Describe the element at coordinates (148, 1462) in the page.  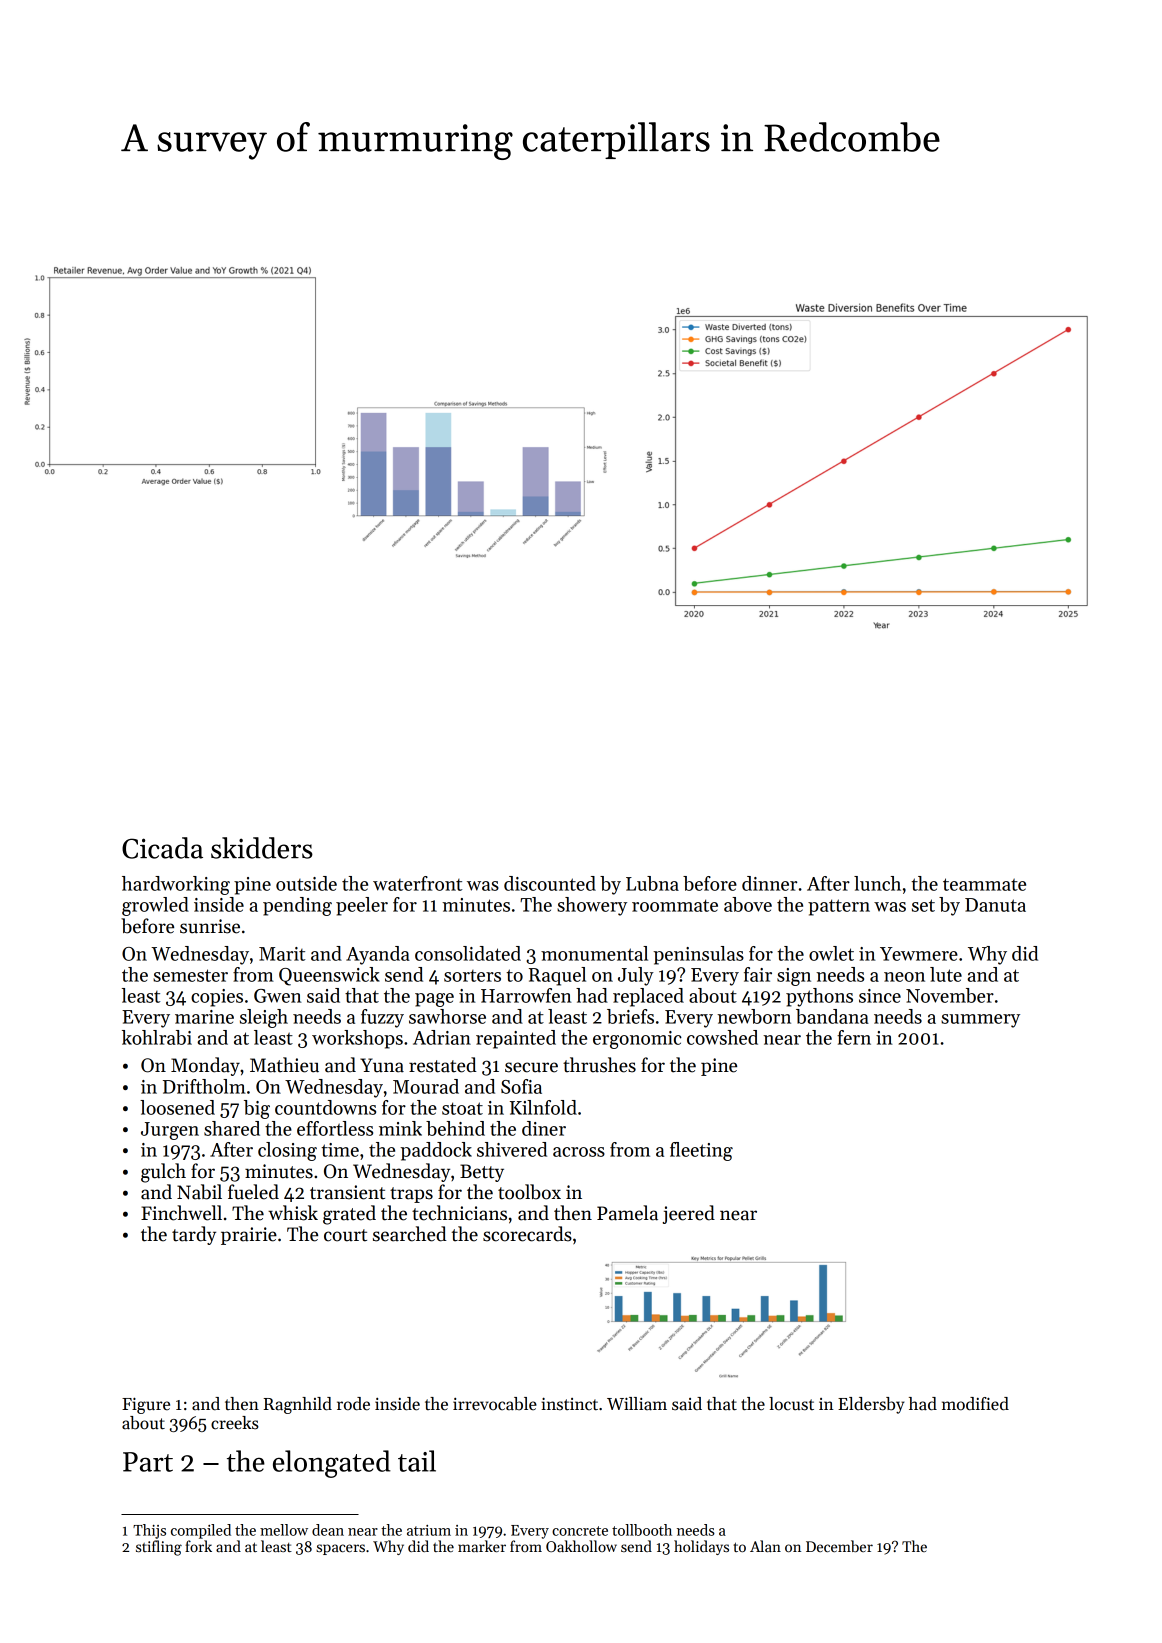
I see `Part` at that location.
